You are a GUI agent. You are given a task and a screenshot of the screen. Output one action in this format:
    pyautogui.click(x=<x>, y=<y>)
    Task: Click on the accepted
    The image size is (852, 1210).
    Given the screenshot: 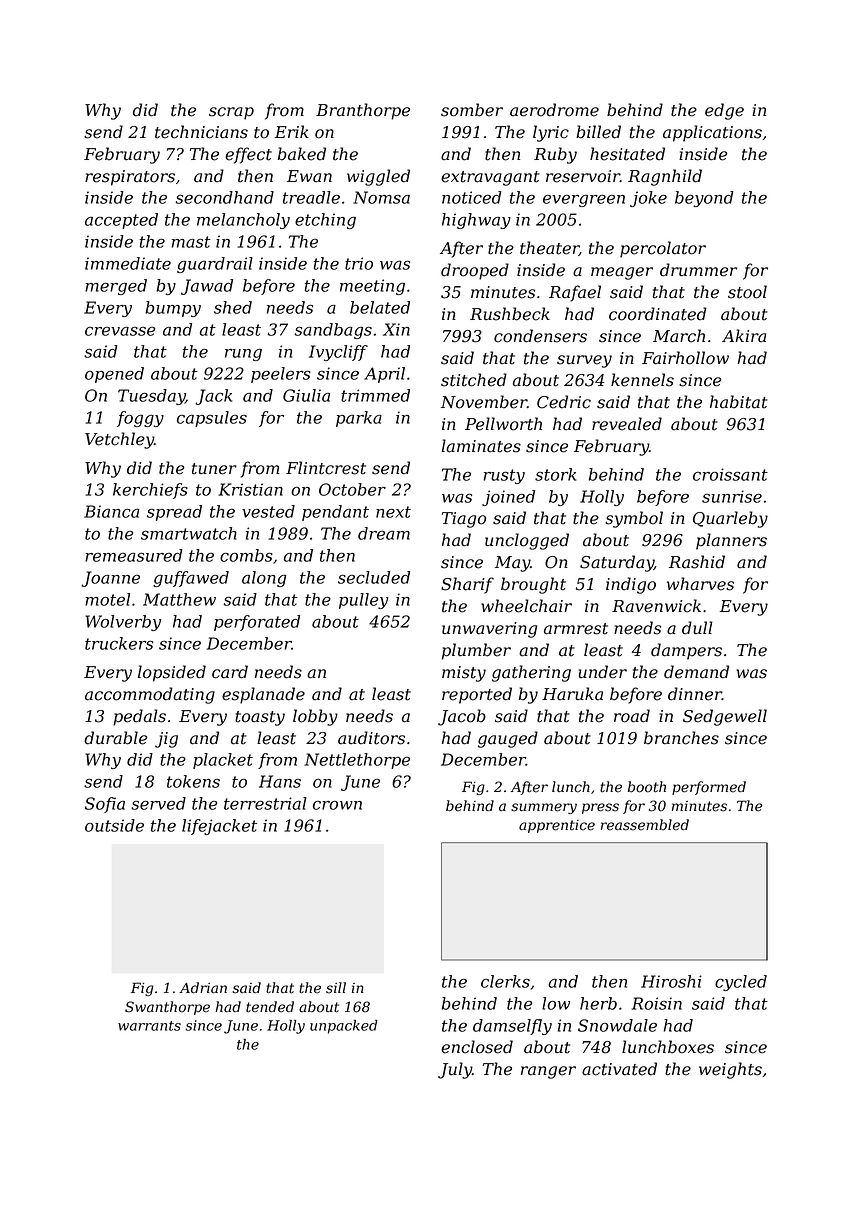 What is the action you would take?
    pyautogui.click(x=121, y=221)
